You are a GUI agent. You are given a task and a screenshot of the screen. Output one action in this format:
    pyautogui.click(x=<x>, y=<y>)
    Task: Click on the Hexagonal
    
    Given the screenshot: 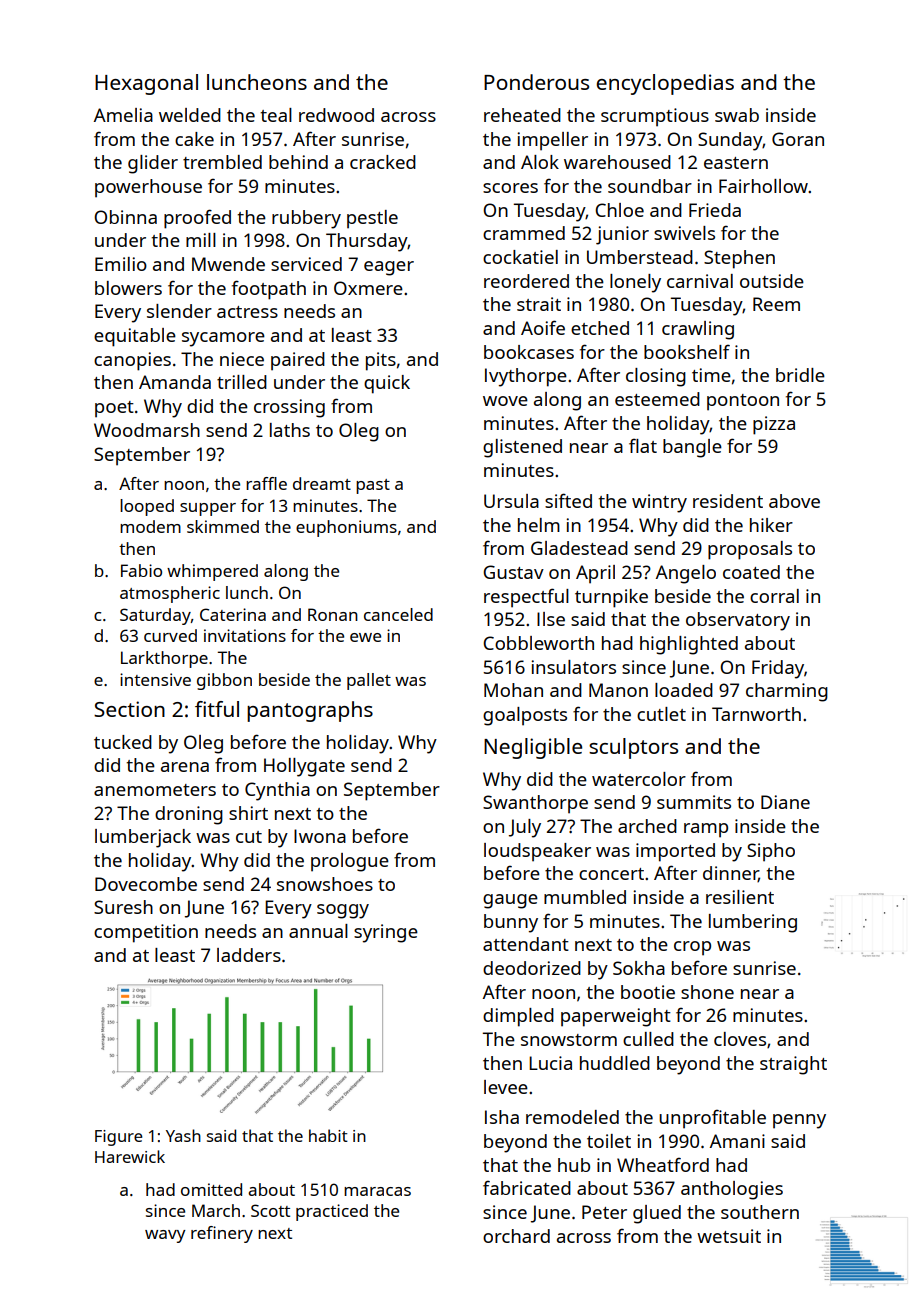 What is the action you would take?
    pyautogui.click(x=146, y=84)
